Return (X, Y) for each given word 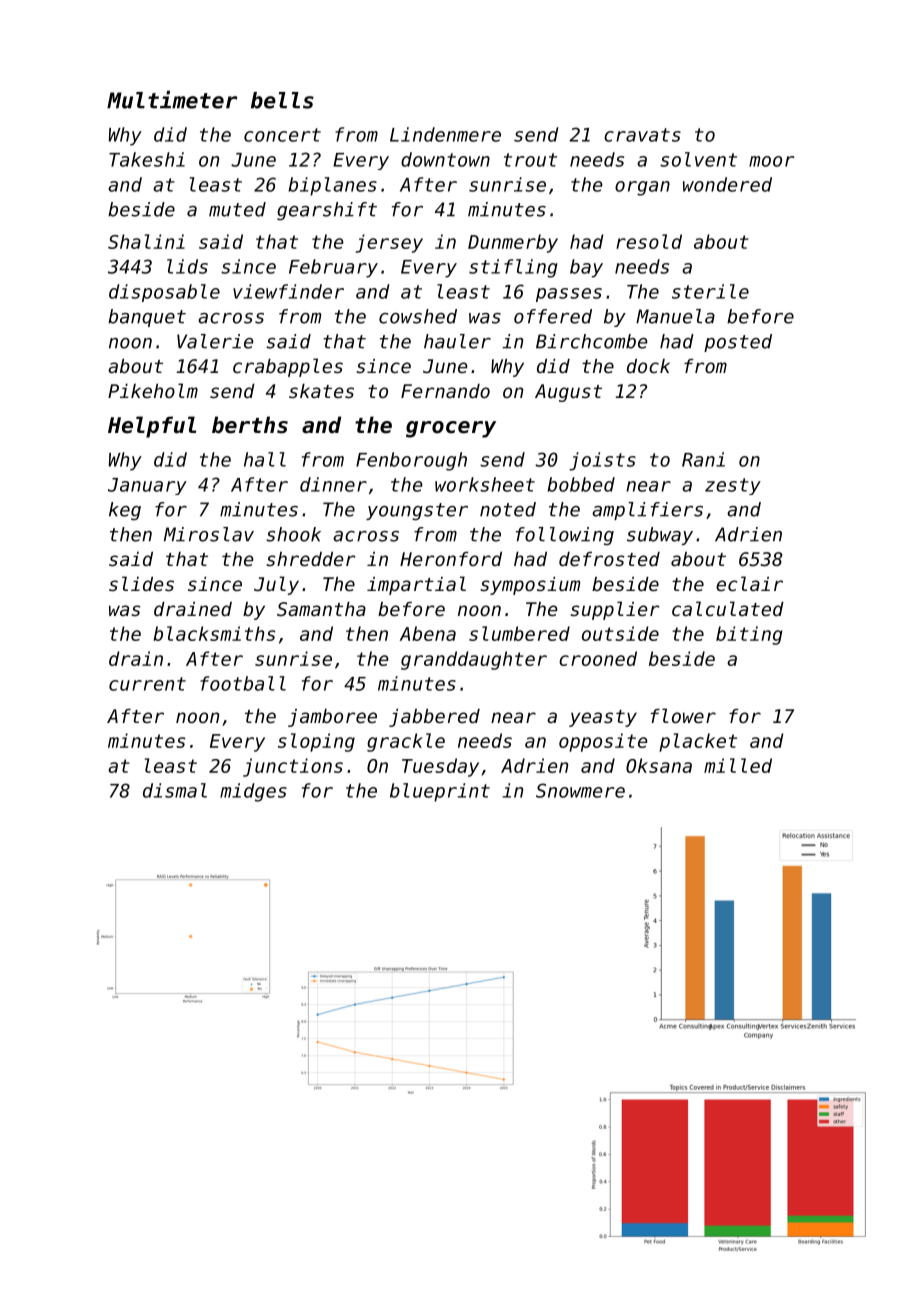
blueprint (440, 792)
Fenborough (411, 461)
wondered (727, 184)
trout (530, 160)
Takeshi (147, 159)
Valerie (215, 341)
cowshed (418, 316)
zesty (733, 486)
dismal (175, 790)
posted (738, 343)
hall (265, 459)
